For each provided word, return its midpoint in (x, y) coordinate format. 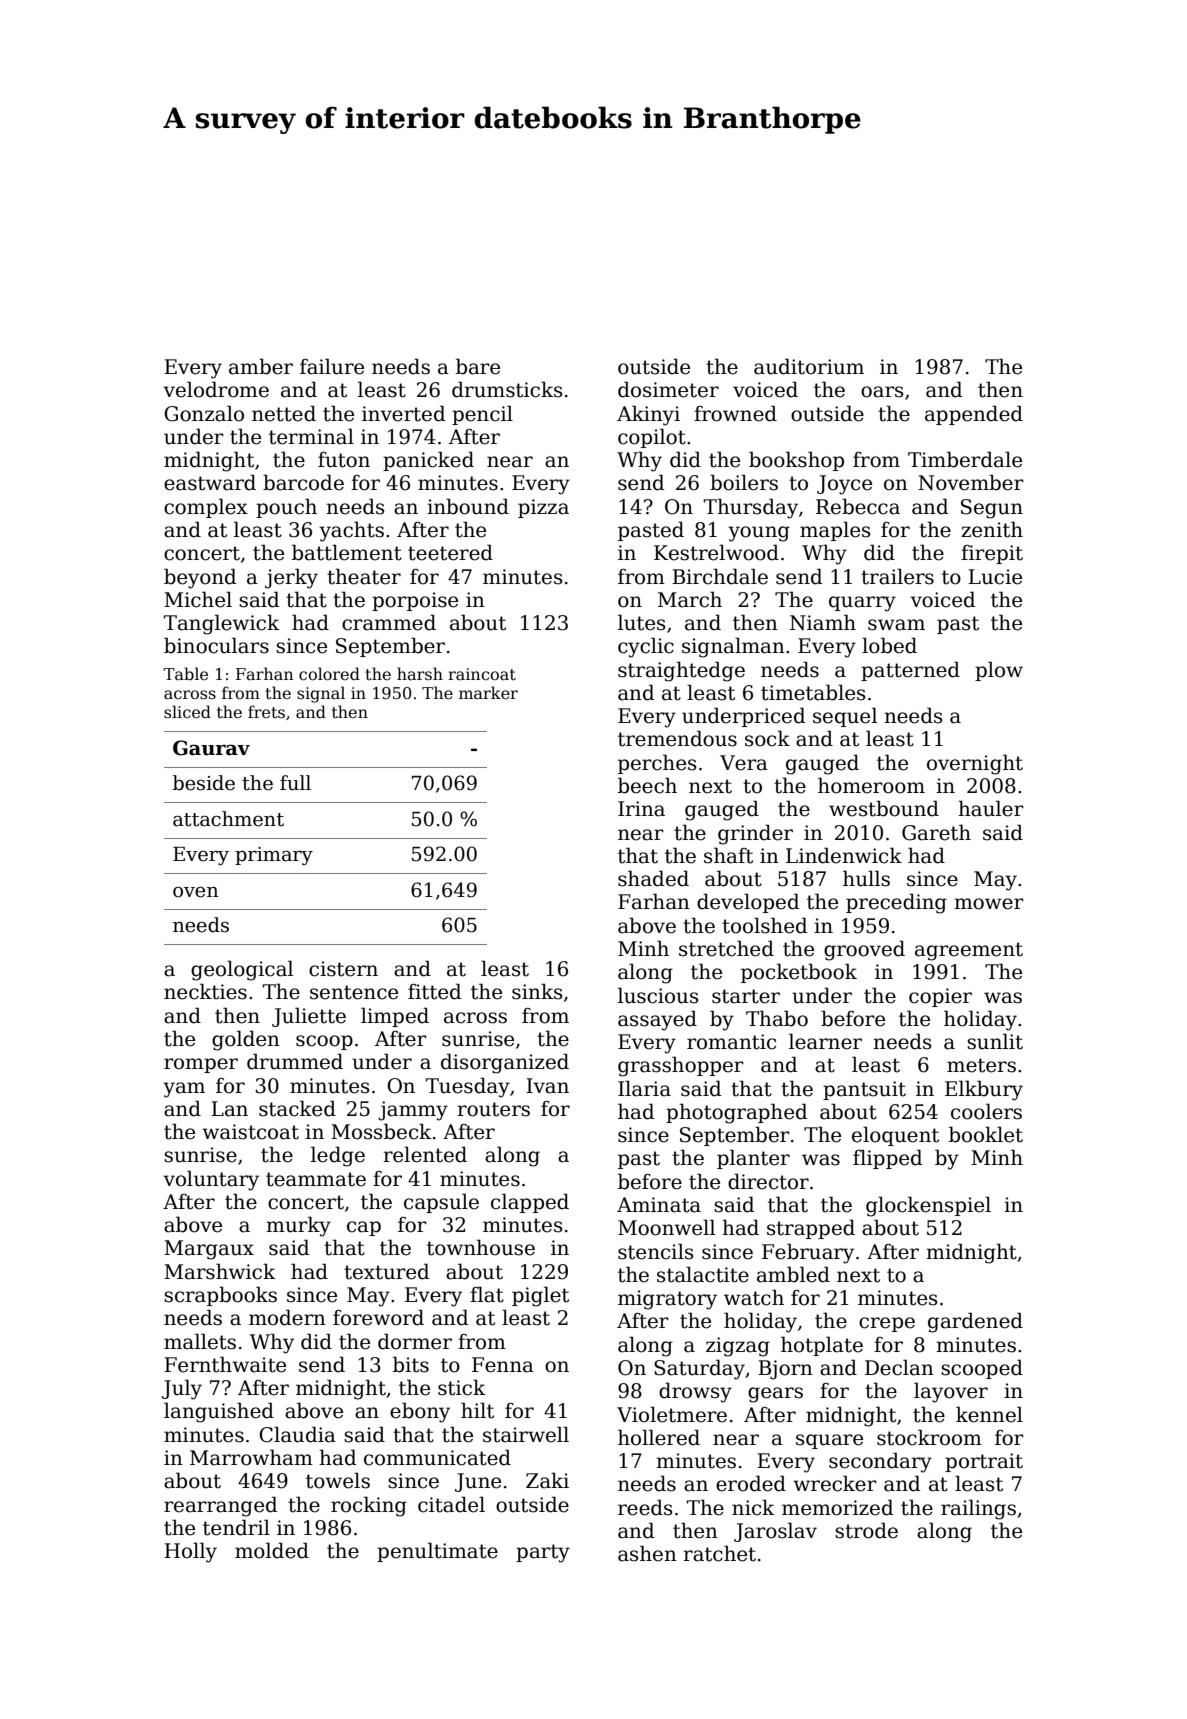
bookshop (796, 461)
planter (753, 1159)
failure (332, 366)
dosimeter (668, 389)
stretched (726, 948)
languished (219, 1412)
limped (395, 1017)
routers (493, 1109)
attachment (228, 819)
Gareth (936, 832)
